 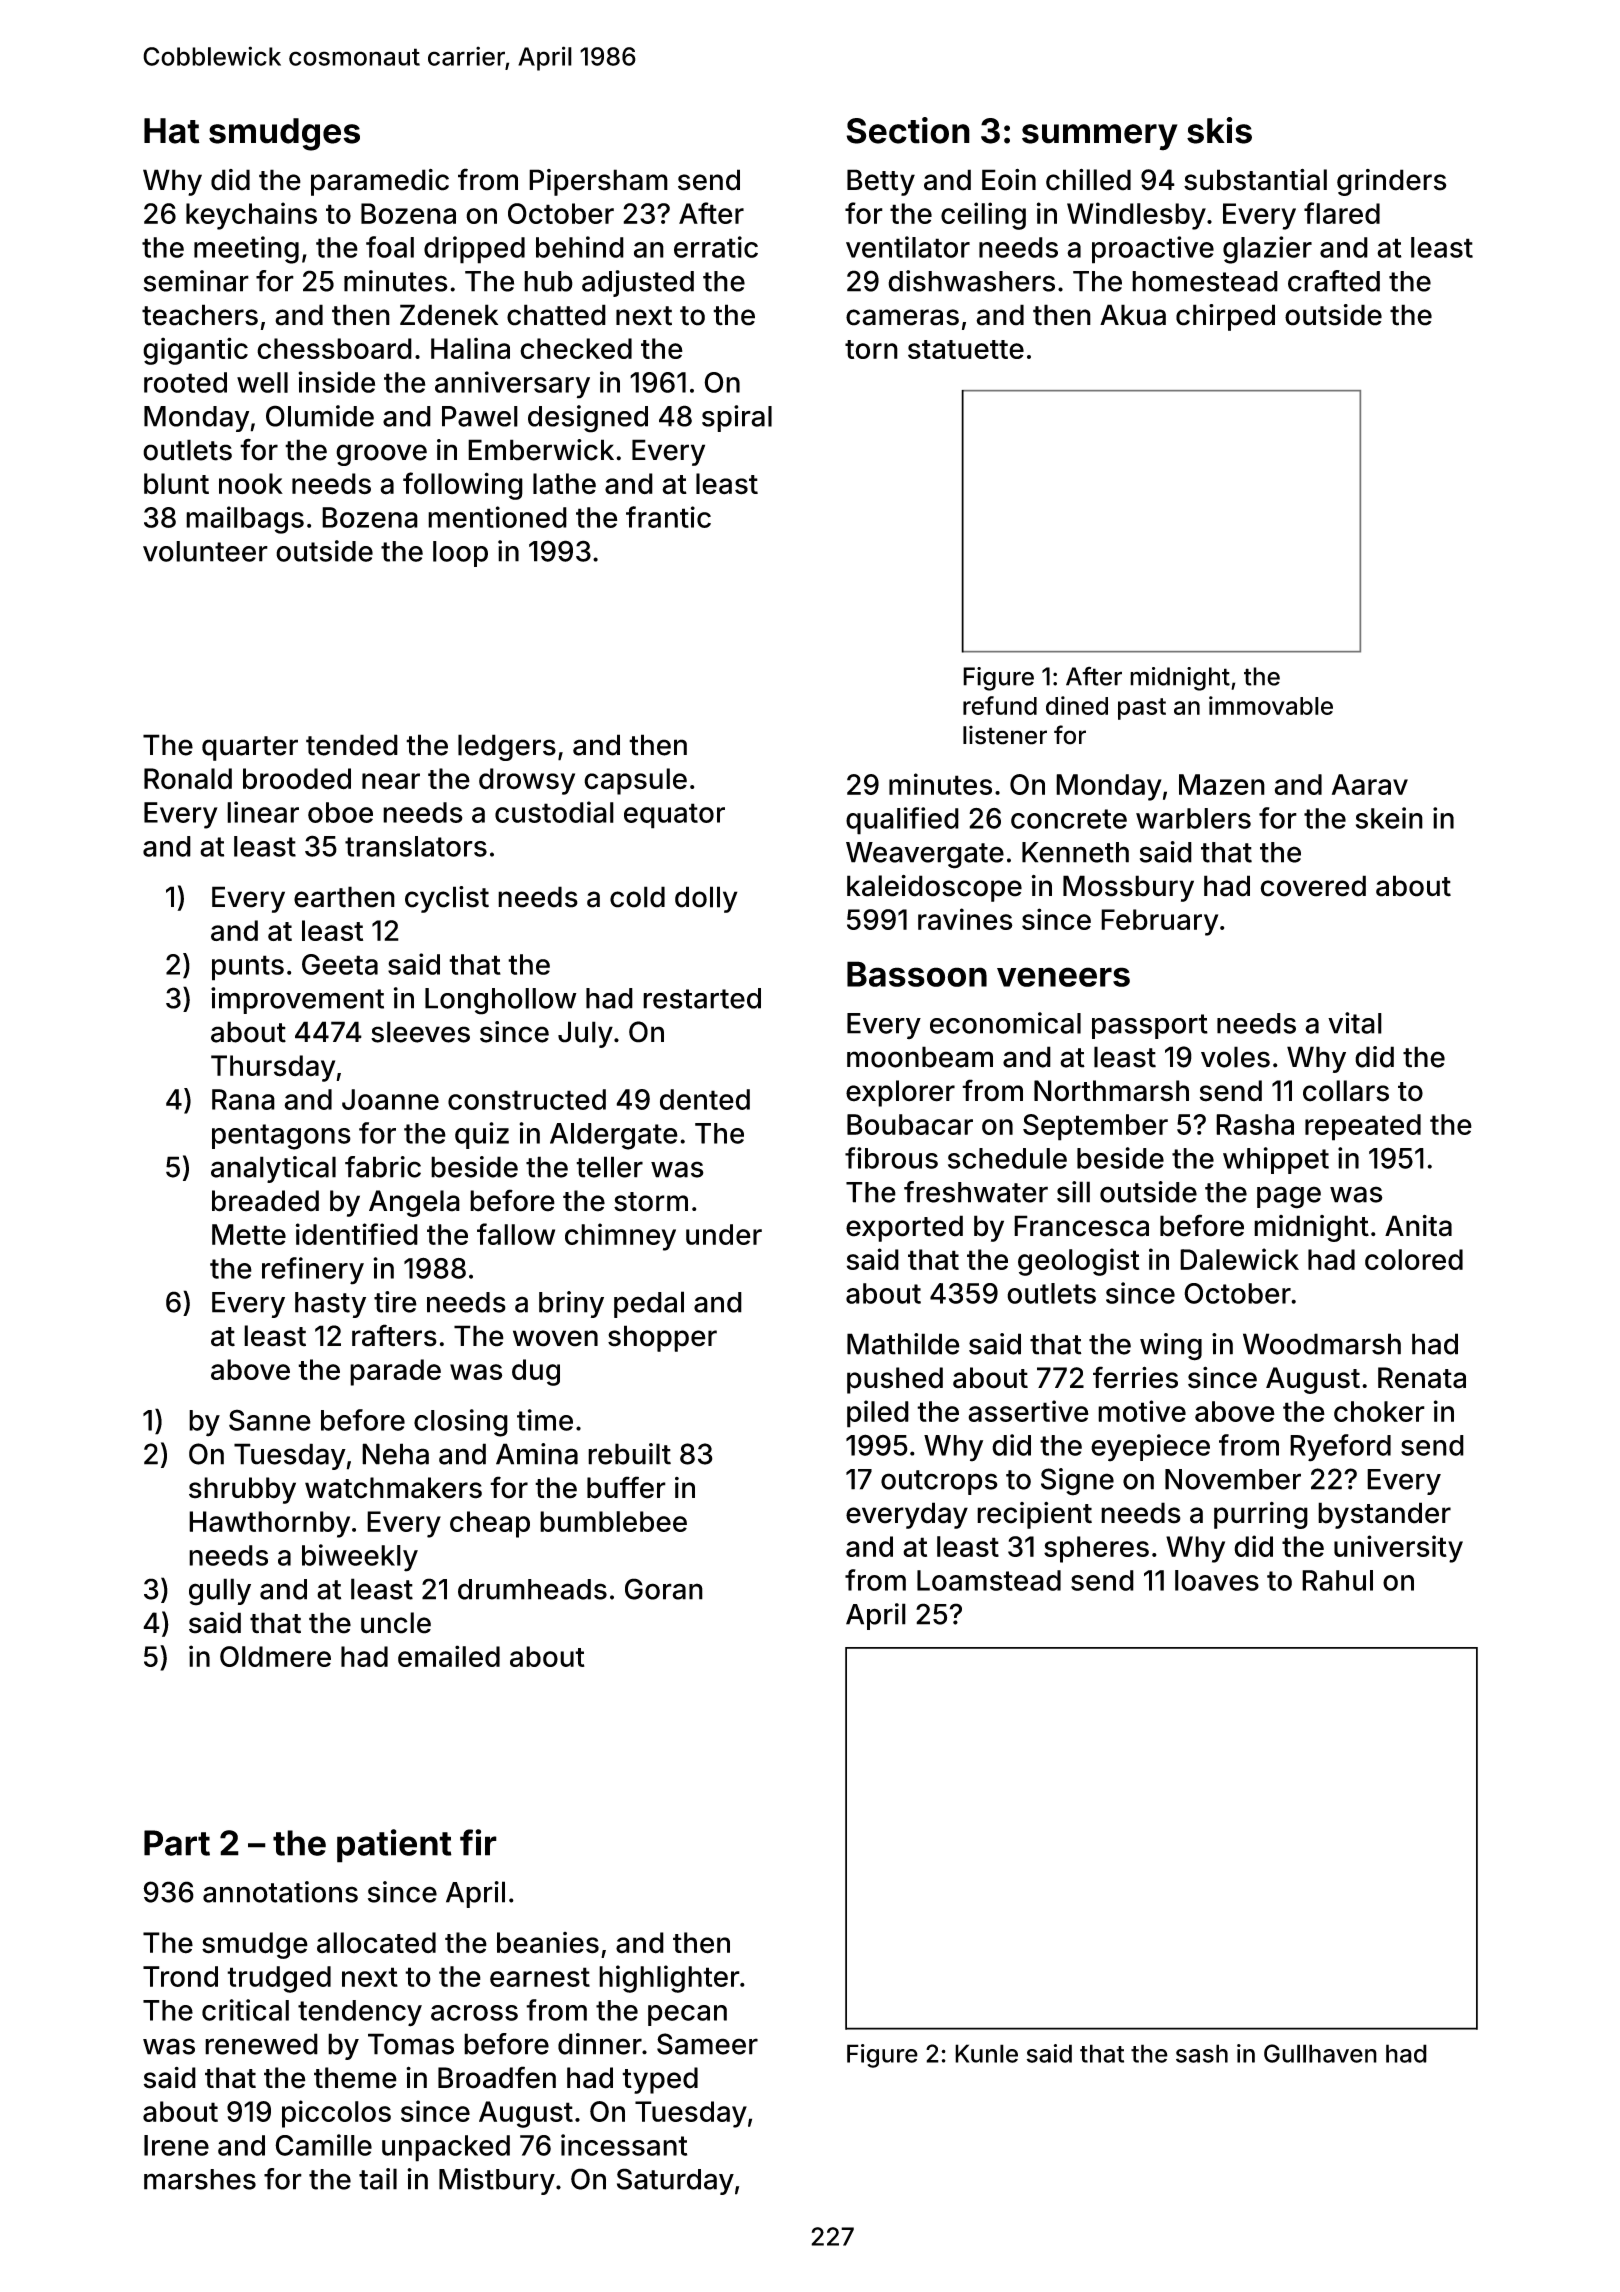 What do you see at coordinates (664, 1589) in the screenshot?
I see `Goran` at bounding box center [664, 1589].
